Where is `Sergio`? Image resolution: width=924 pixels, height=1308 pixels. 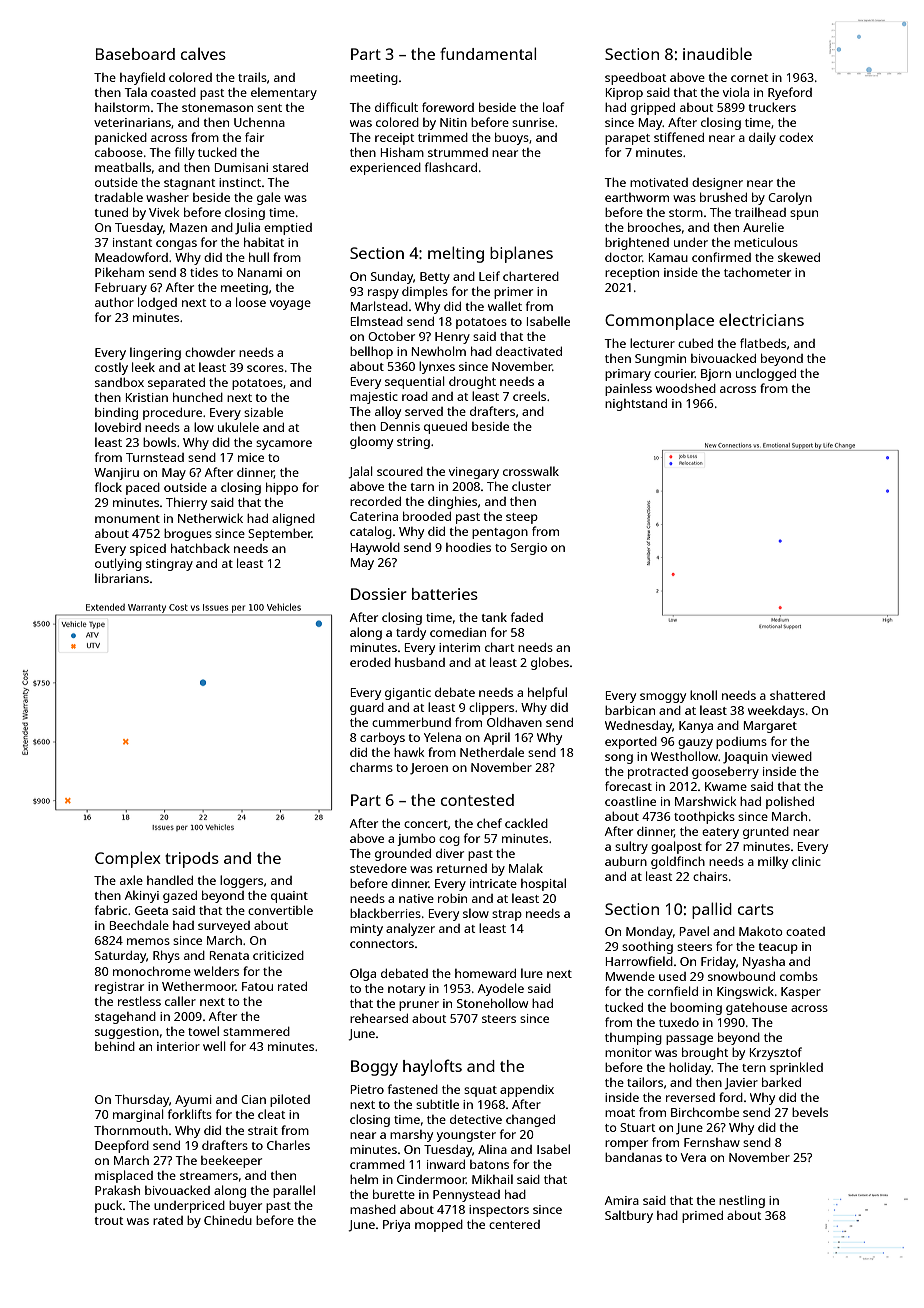 Sergio is located at coordinates (529, 549).
